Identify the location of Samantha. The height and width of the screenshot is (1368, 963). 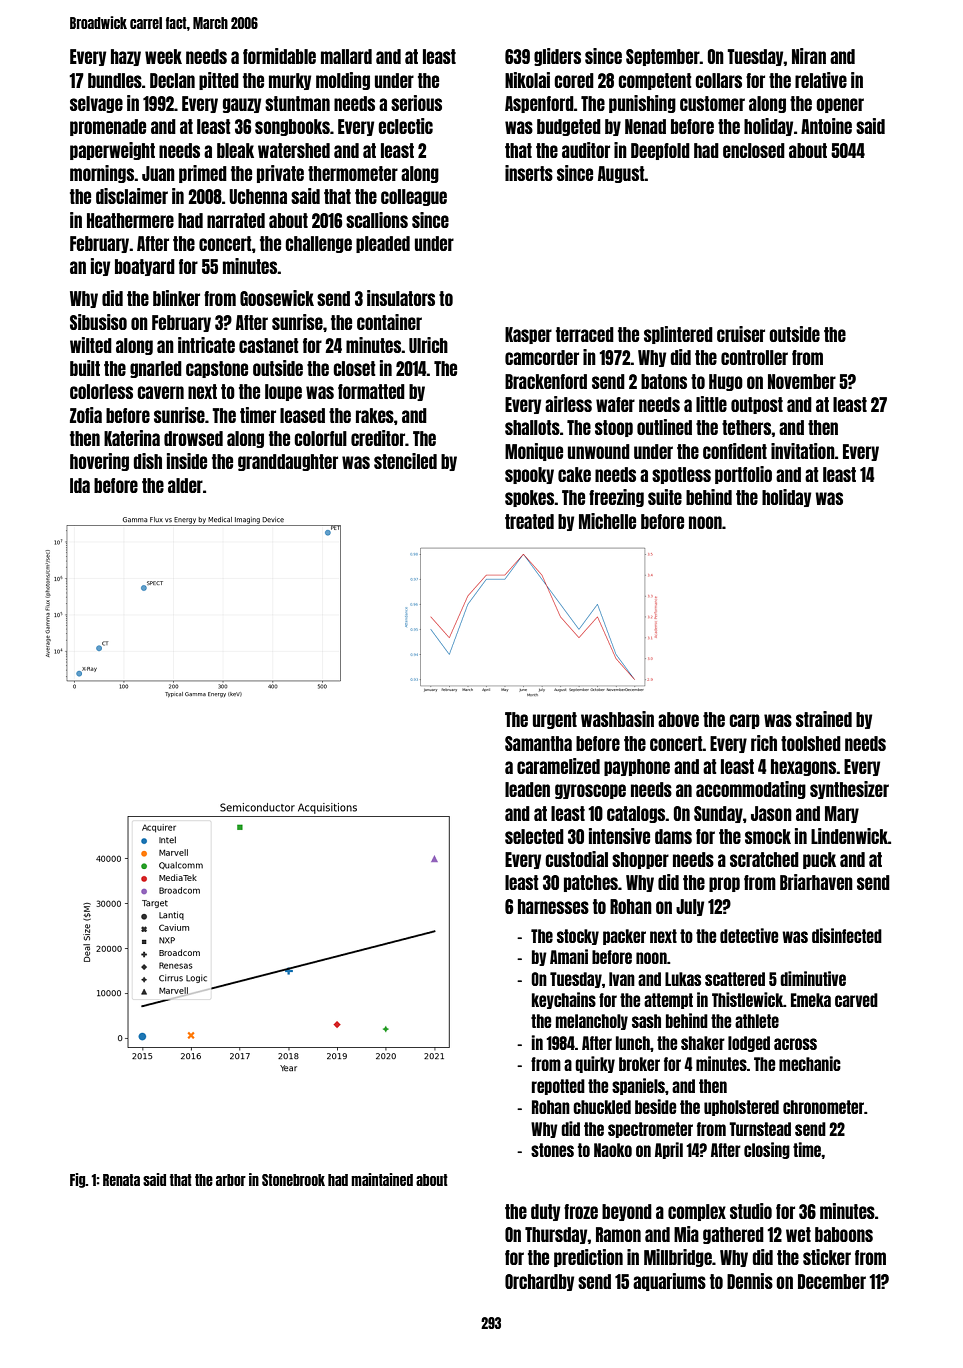
(538, 743).
